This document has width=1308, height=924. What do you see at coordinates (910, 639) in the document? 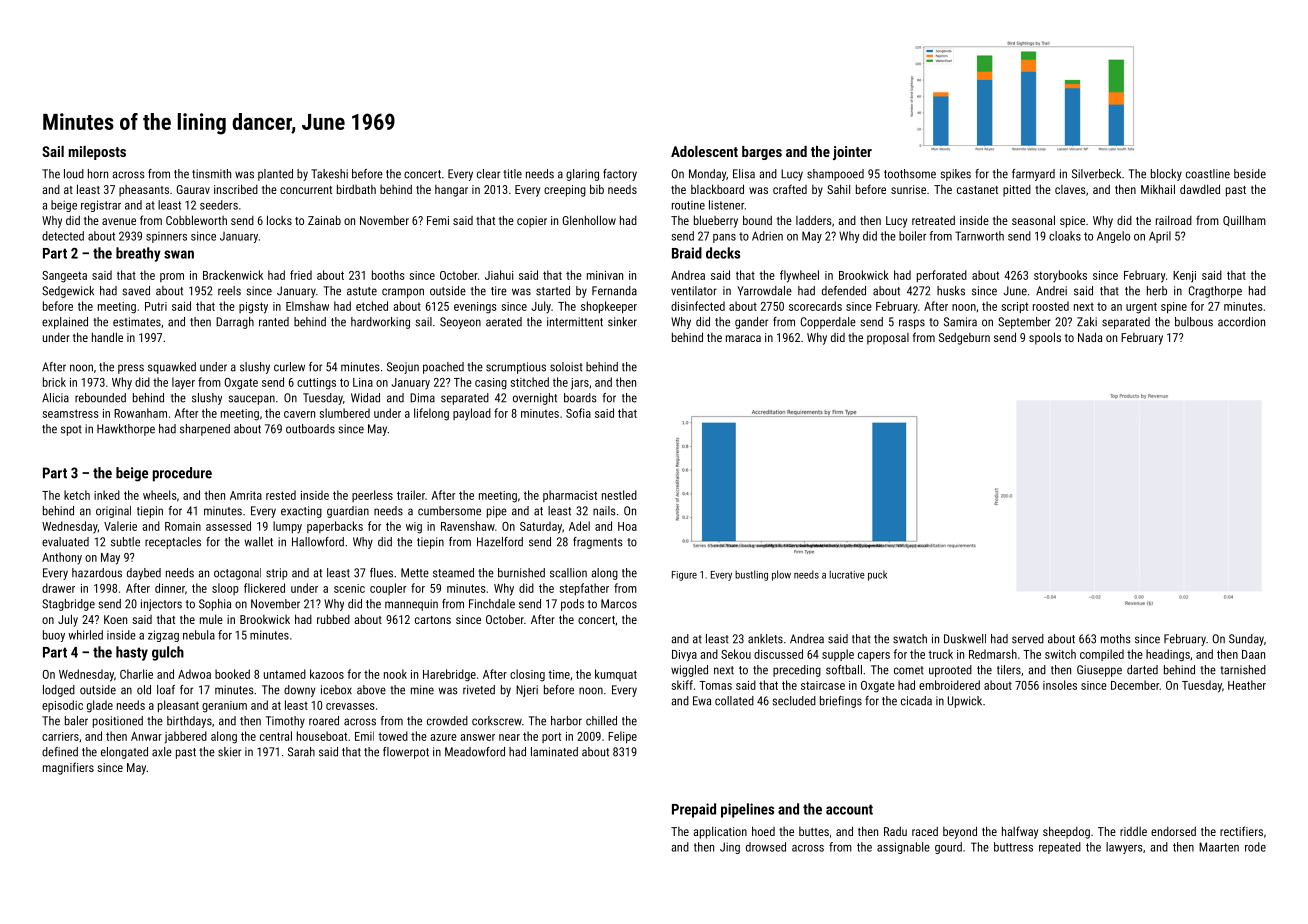
I see `swatch` at bounding box center [910, 639].
